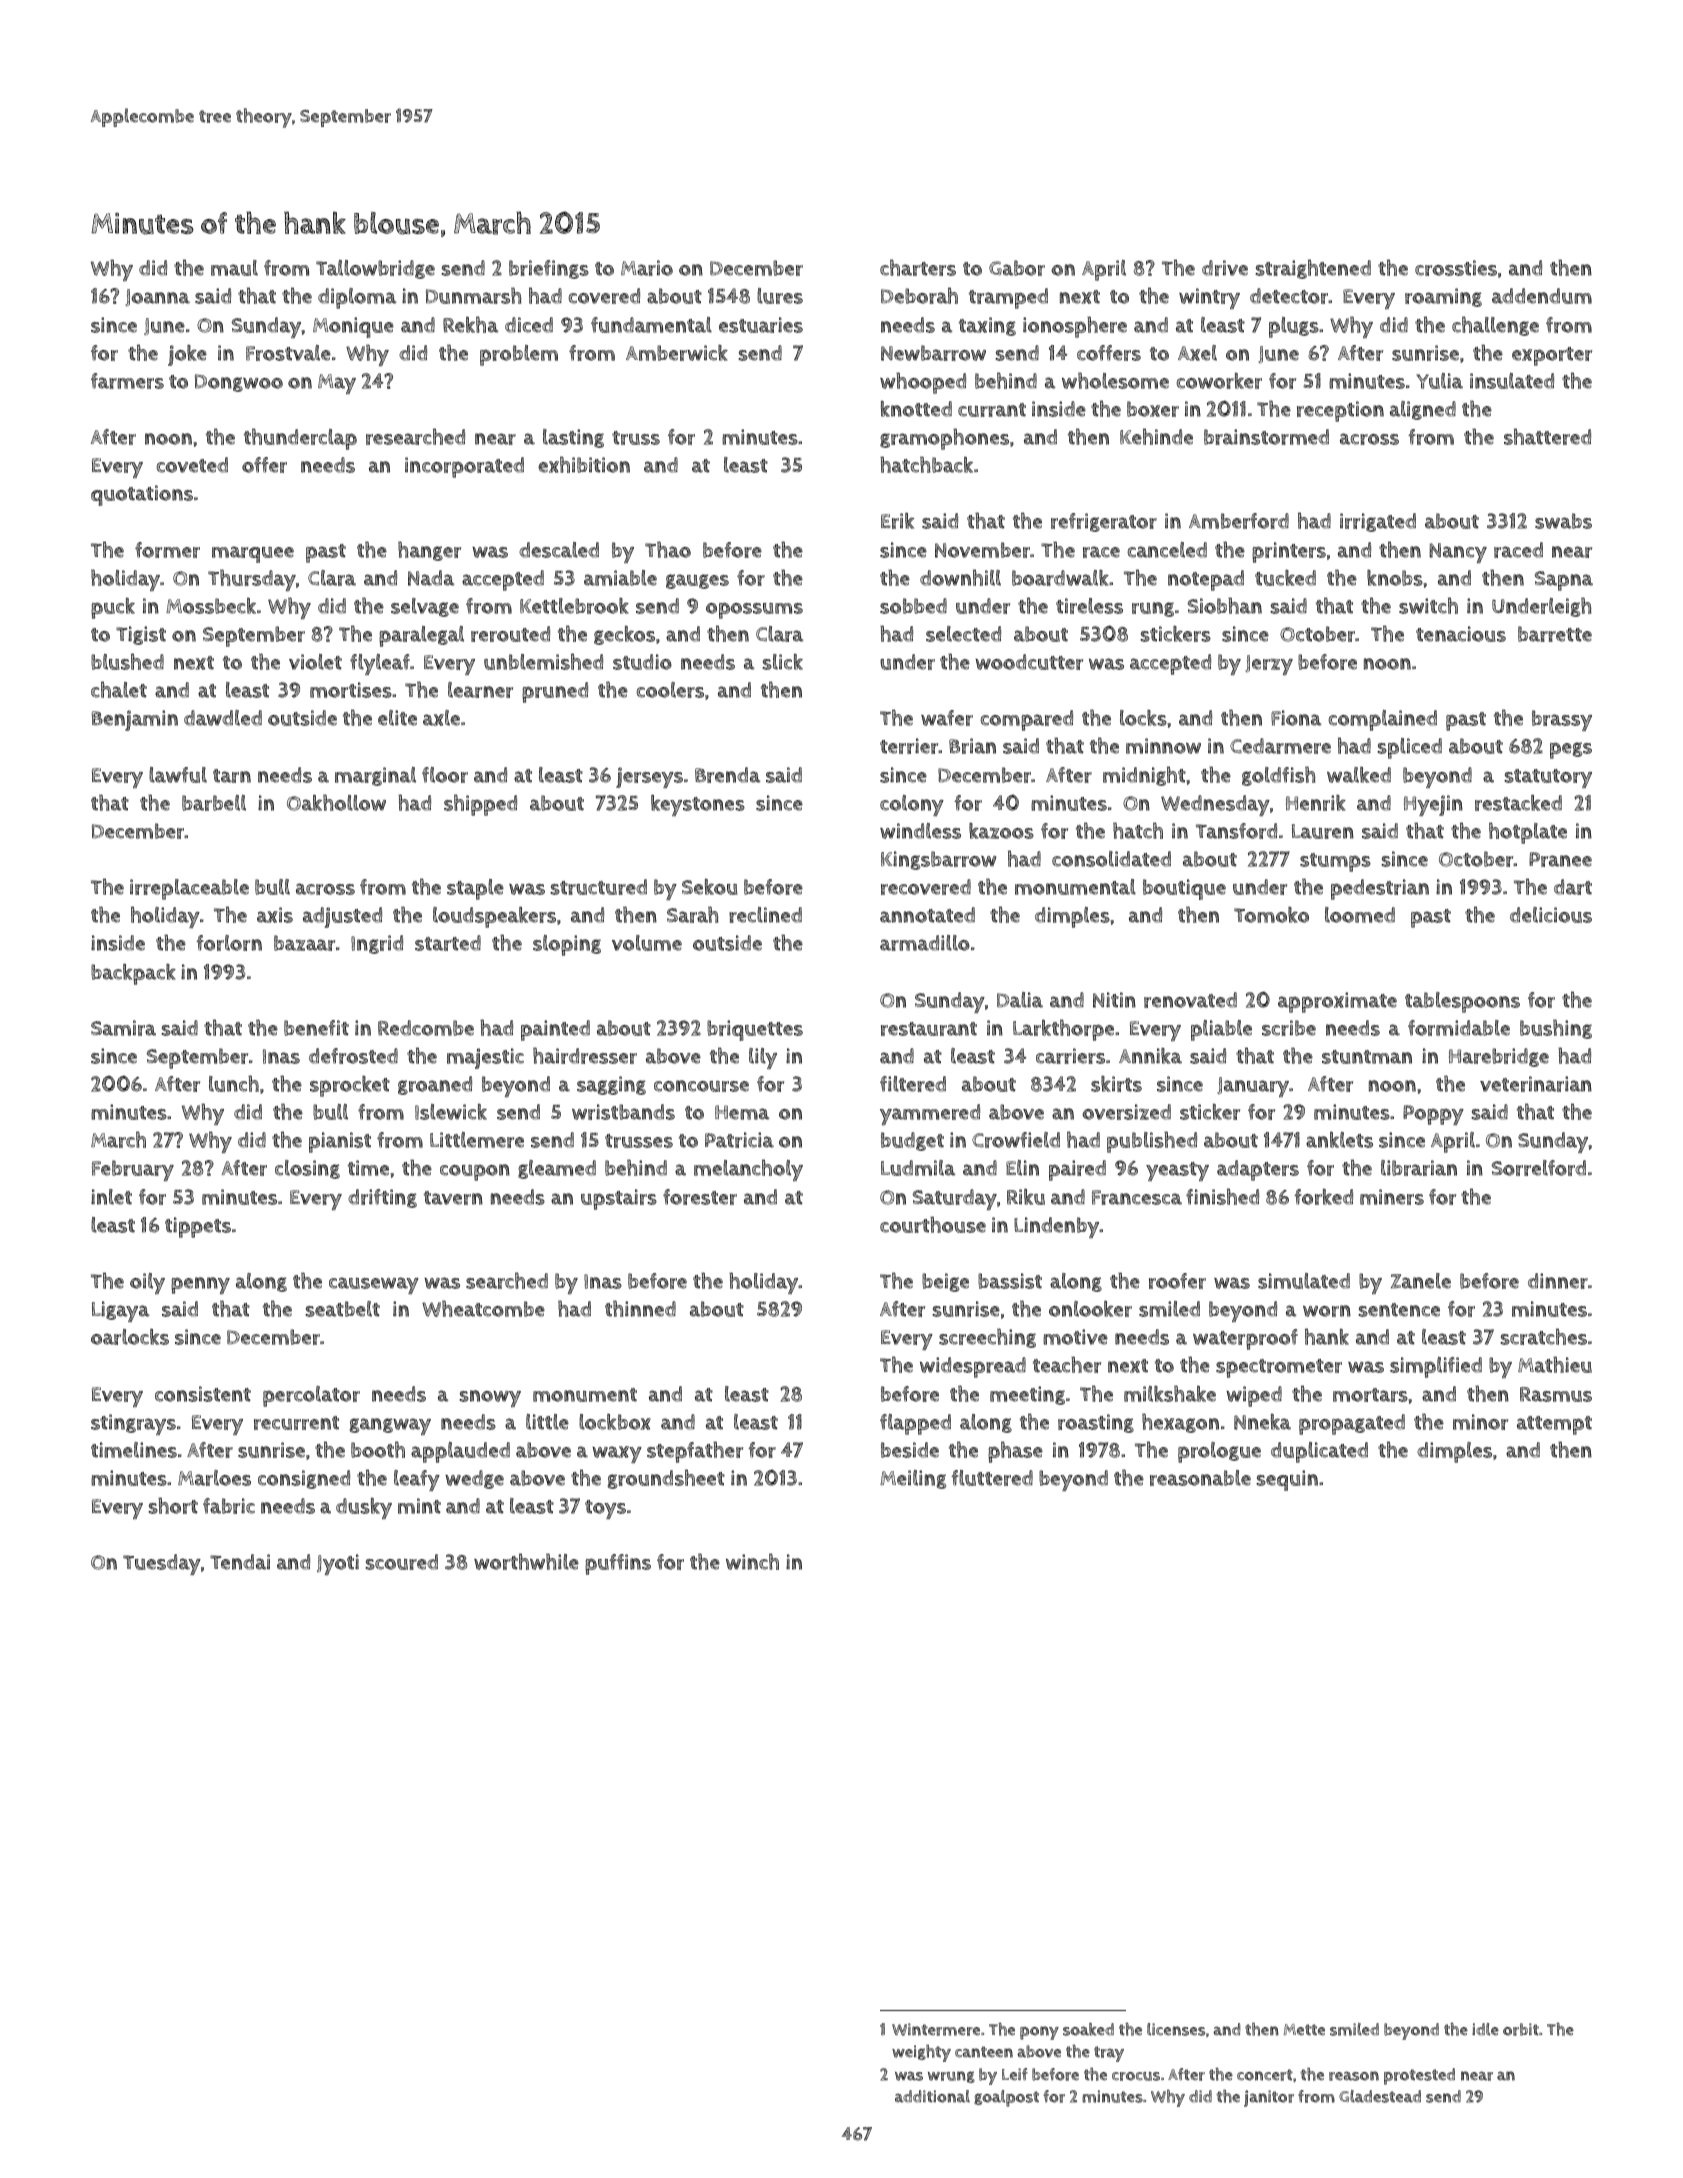 The image size is (1683, 2178). I want to click on additional, so click(932, 2096).
